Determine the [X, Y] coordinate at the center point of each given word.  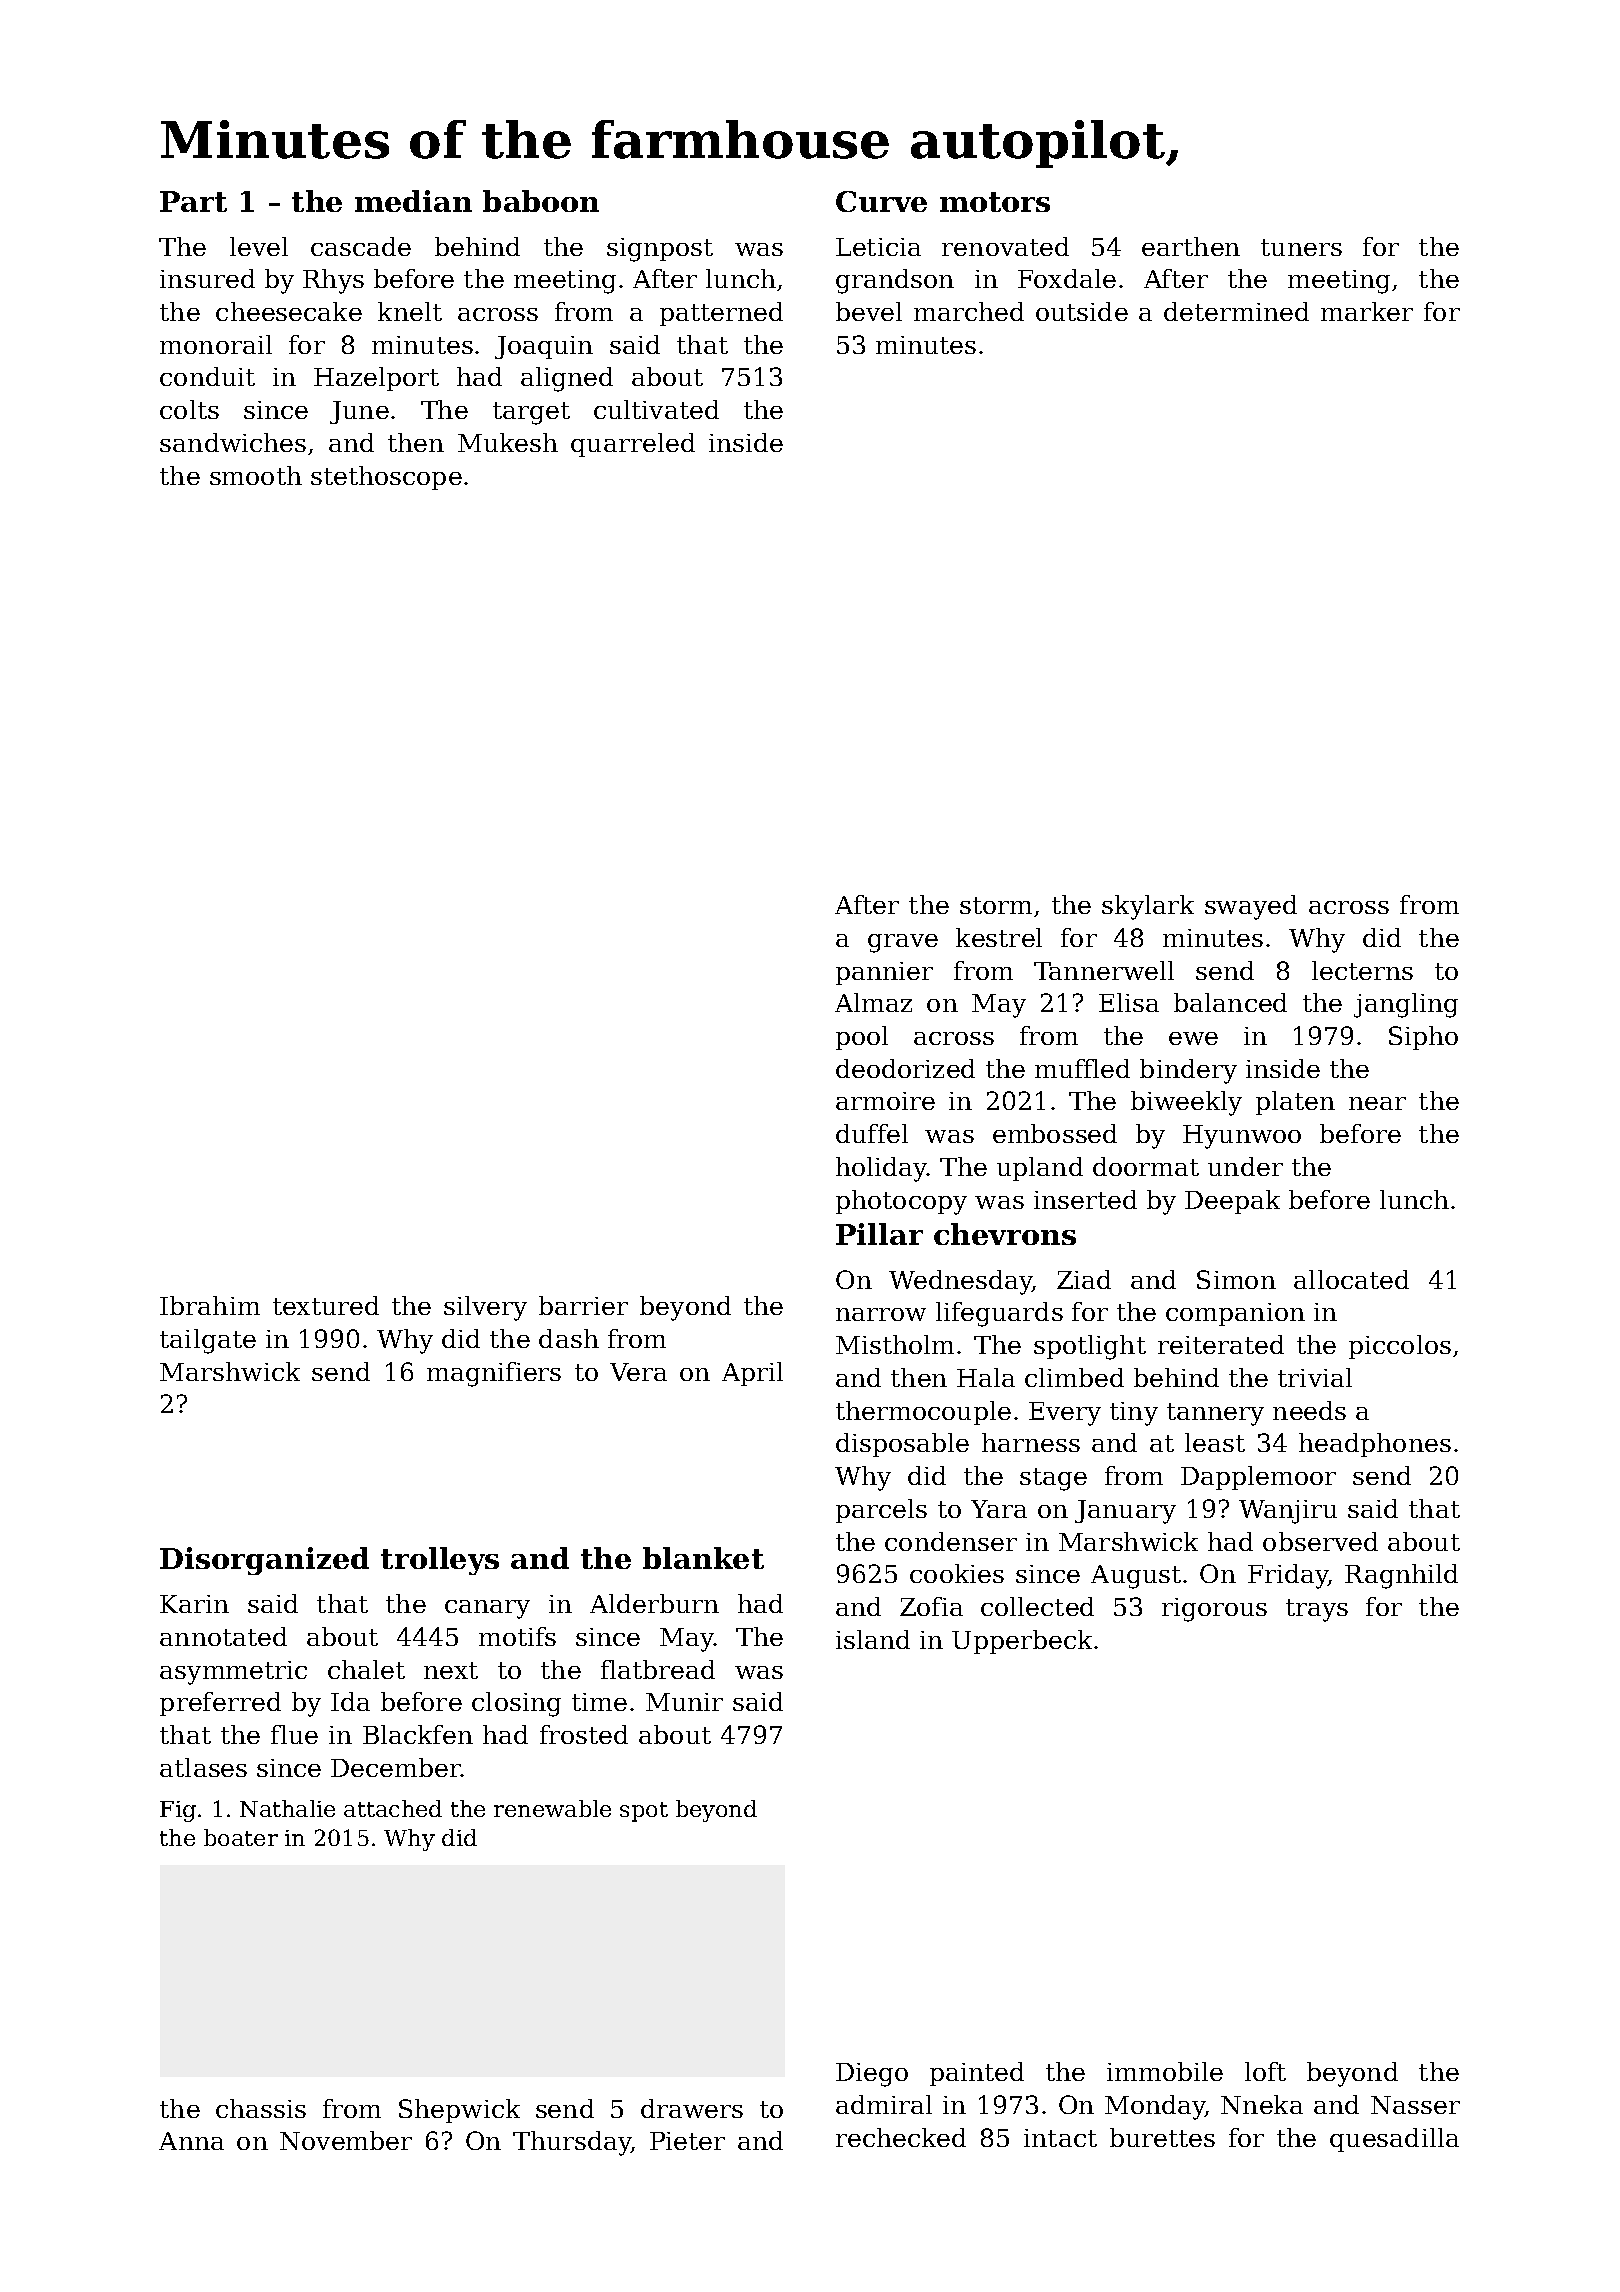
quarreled [633, 445]
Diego [872, 2075]
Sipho [1423, 1038]
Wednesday [961, 1282]
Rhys [333, 281]
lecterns [1362, 970]
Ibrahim [210, 1305]
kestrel [999, 937]
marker [1367, 311]
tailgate [208, 1341]
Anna [191, 2141]
